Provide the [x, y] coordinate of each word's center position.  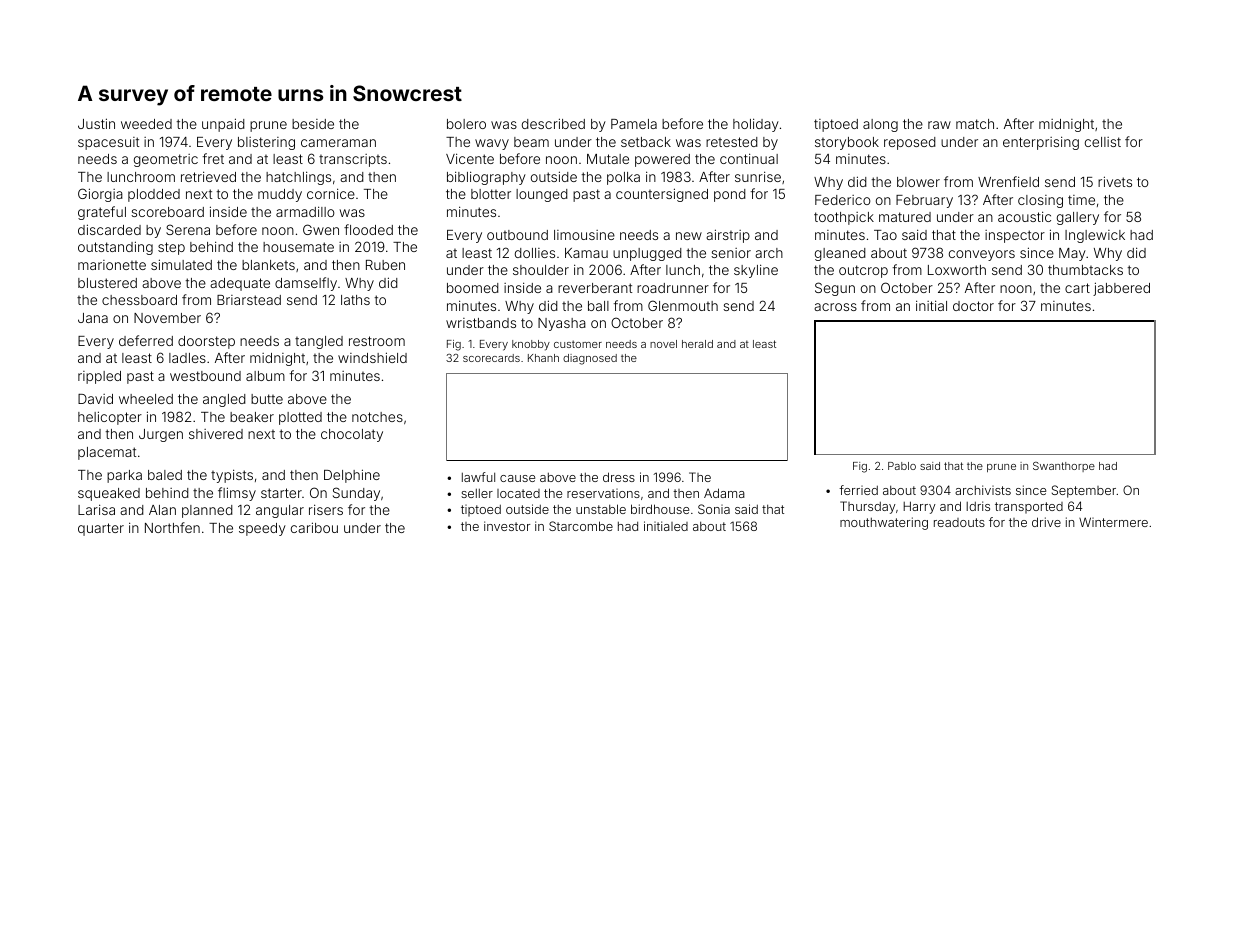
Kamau [586, 253]
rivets [1115, 181]
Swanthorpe [1064, 467]
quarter [101, 529]
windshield [372, 357]
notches [377, 417]
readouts [959, 522]
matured [905, 217]
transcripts [353, 160]
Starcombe [581, 526]
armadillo [305, 211]
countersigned [662, 195]
